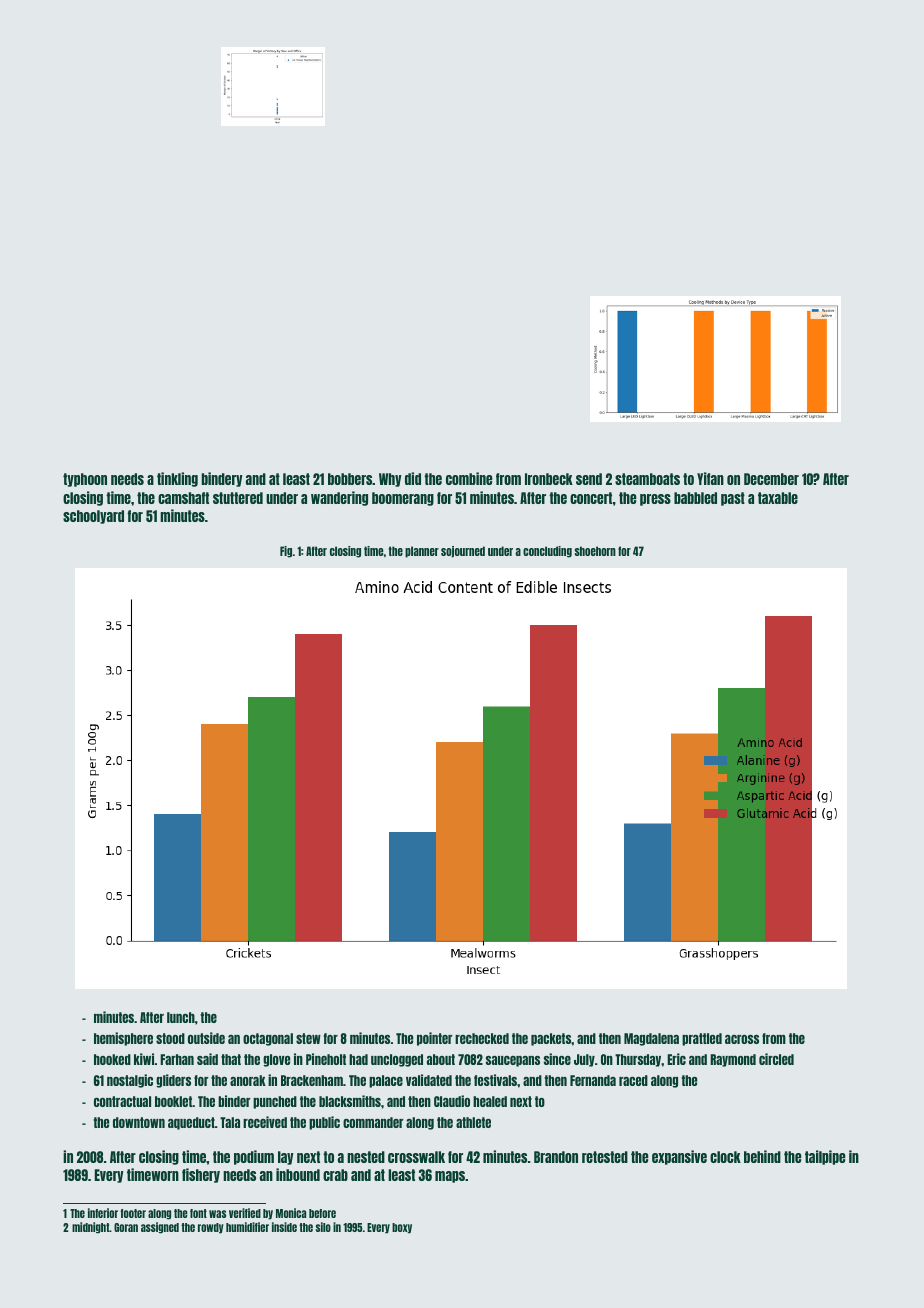 The image size is (924, 1308). Describe the element at coordinates (308, 1038) in the screenshot. I see `stew` at that location.
